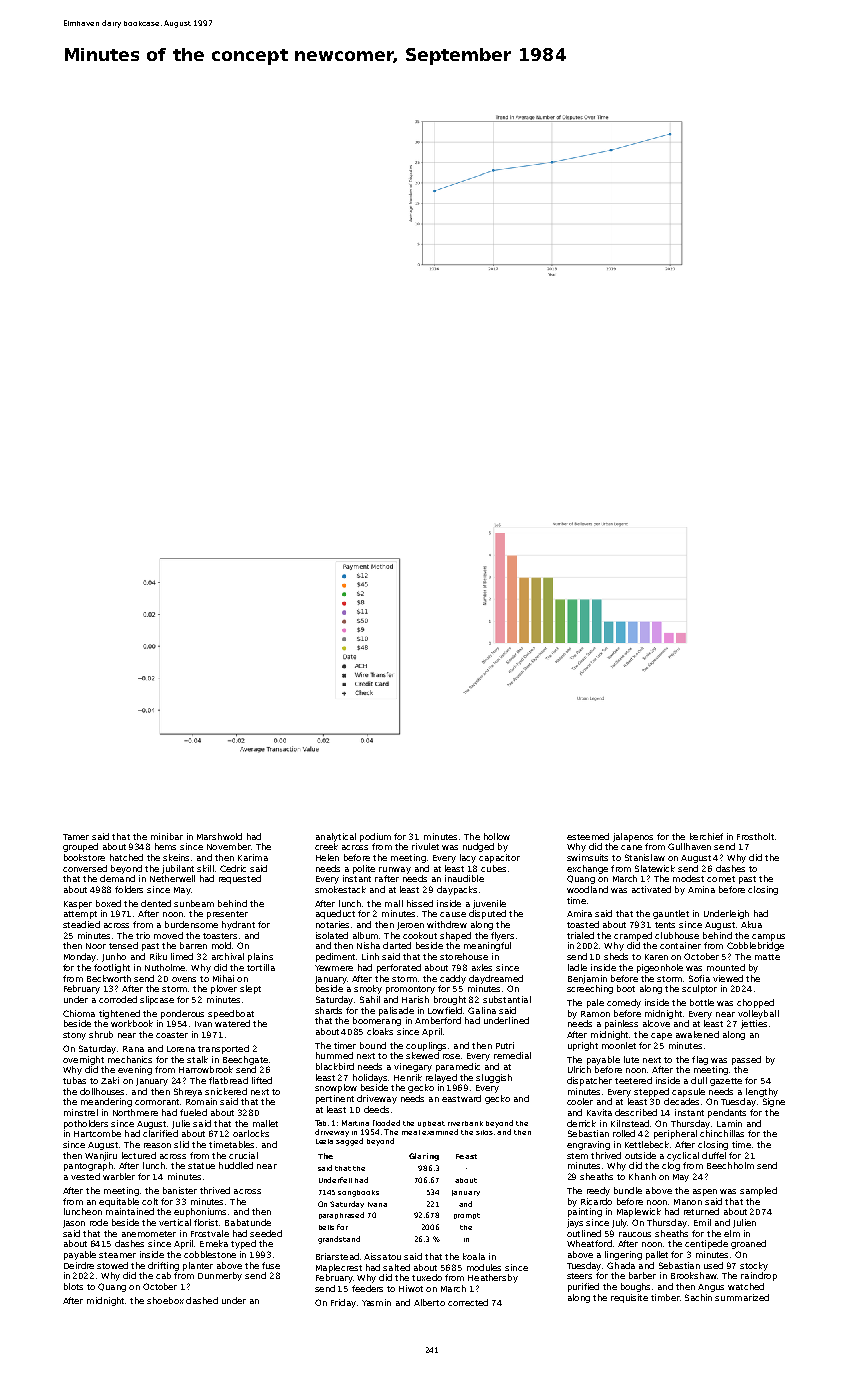  Describe the element at coordinates (595, 1003) in the image. I see `pale` at that location.
